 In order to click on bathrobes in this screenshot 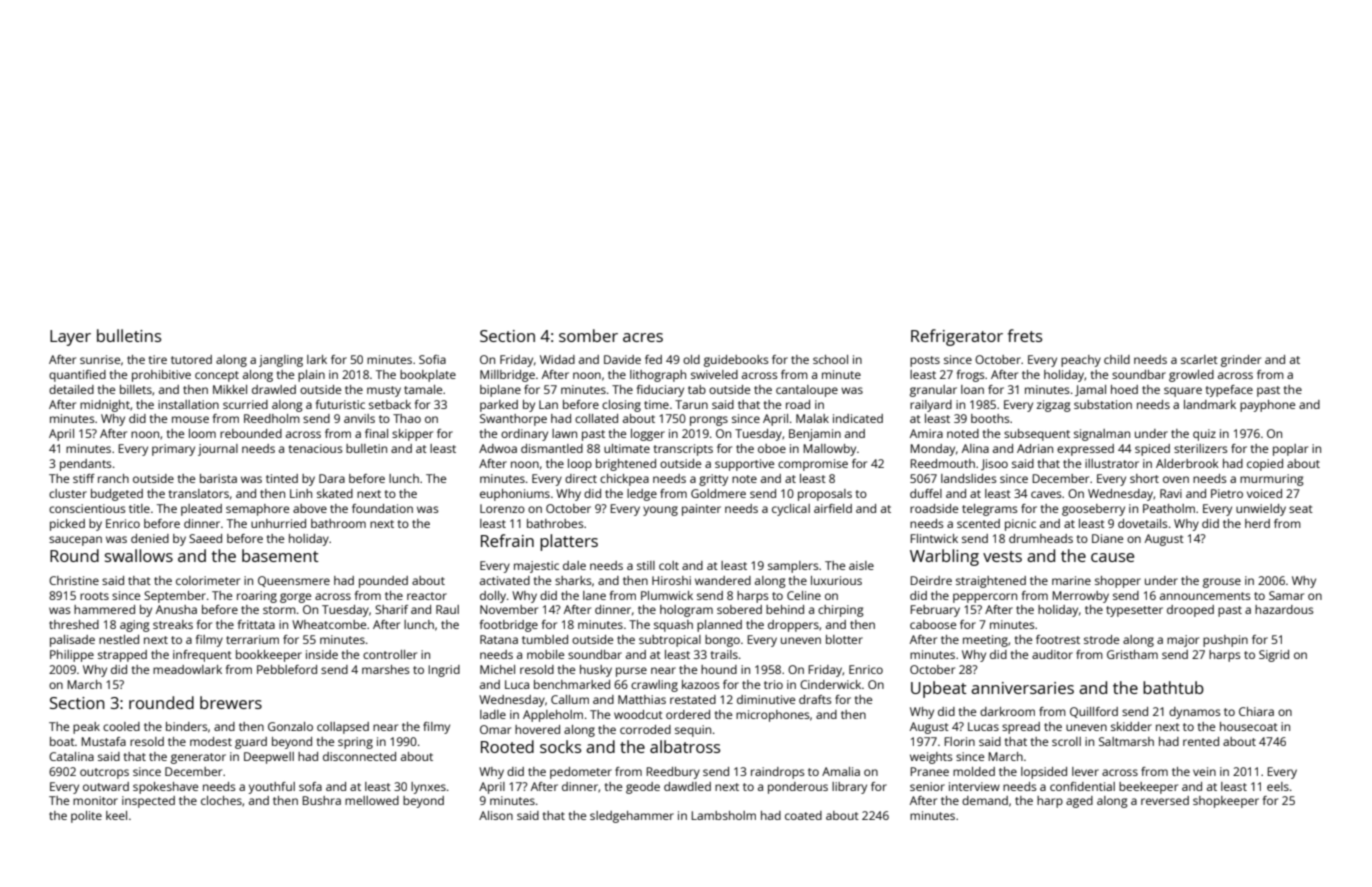, I will do `click(555, 523)`.
